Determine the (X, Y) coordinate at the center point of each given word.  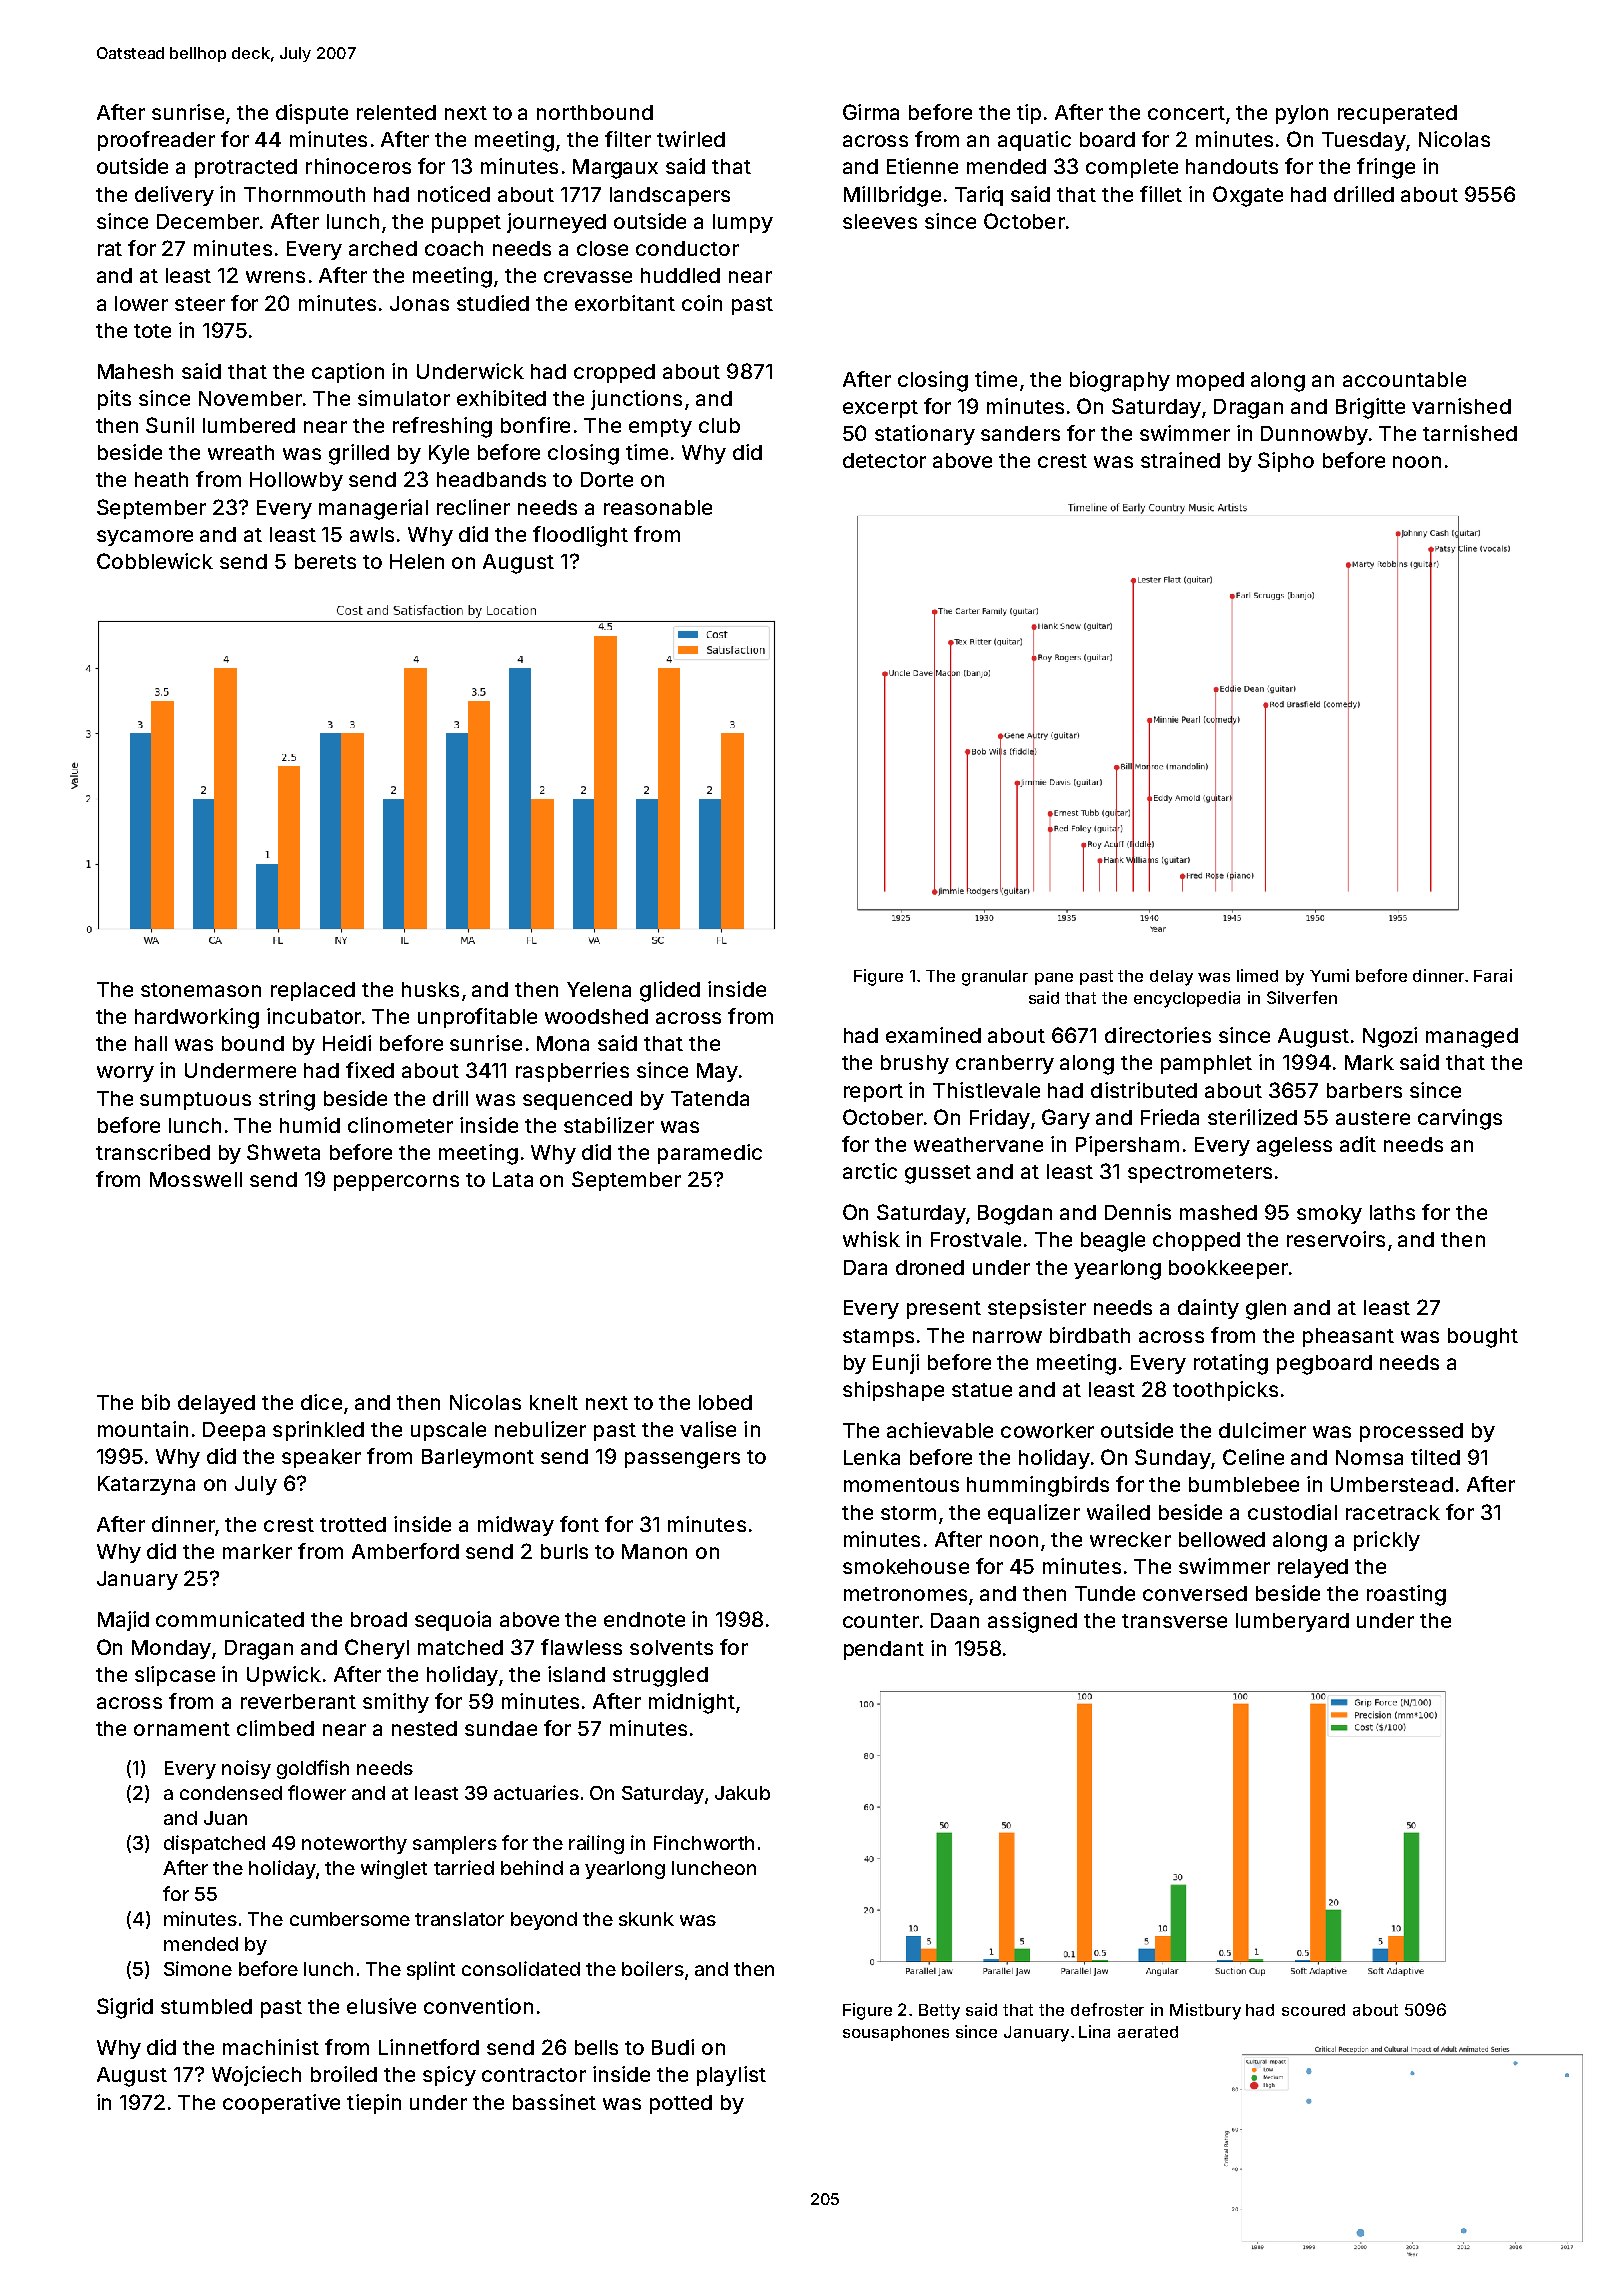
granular (995, 978)
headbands (491, 479)
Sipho (1286, 462)
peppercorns (396, 1183)
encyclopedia (1187, 999)
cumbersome (350, 1919)
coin (702, 303)
